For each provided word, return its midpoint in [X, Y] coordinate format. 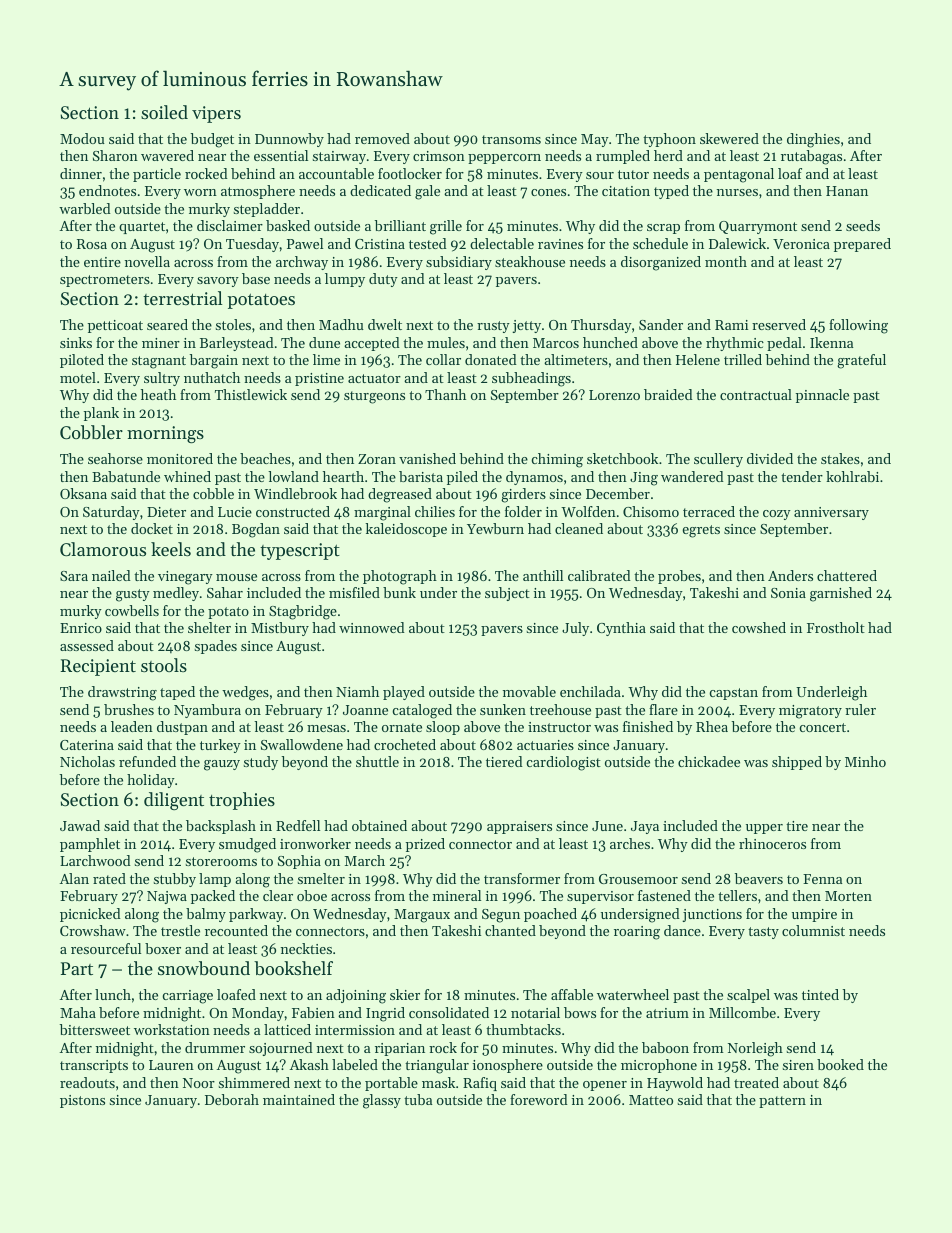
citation [626, 191]
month [726, 261]
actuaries [545, 745]
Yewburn [495, 528]
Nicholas [87, 761]
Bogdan [256, 530]
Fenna [822, 879]
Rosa [92, 244]
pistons [82, 1101]
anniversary [831, 513]
